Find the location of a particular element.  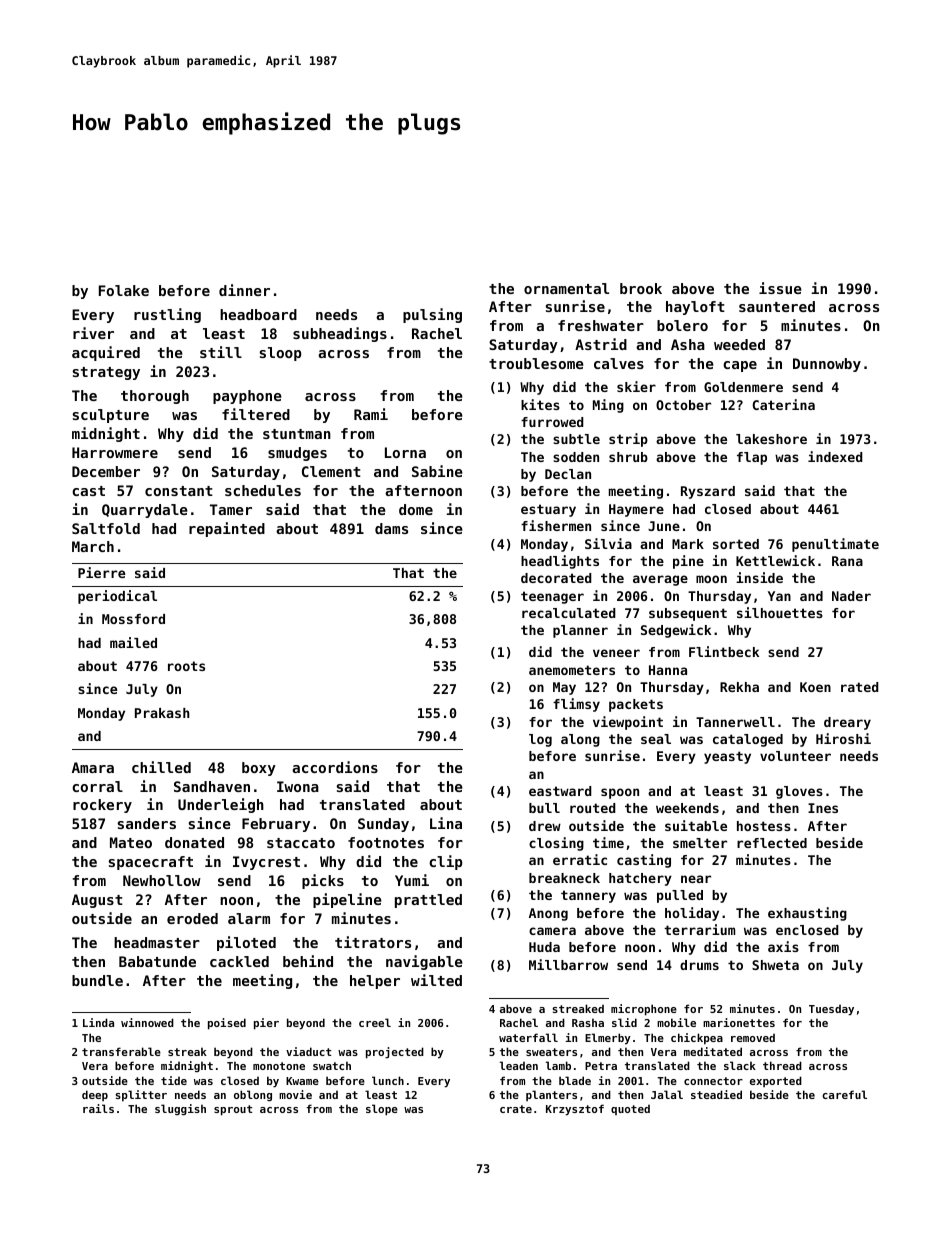

subheadings is located at coordinates (340, 334).
